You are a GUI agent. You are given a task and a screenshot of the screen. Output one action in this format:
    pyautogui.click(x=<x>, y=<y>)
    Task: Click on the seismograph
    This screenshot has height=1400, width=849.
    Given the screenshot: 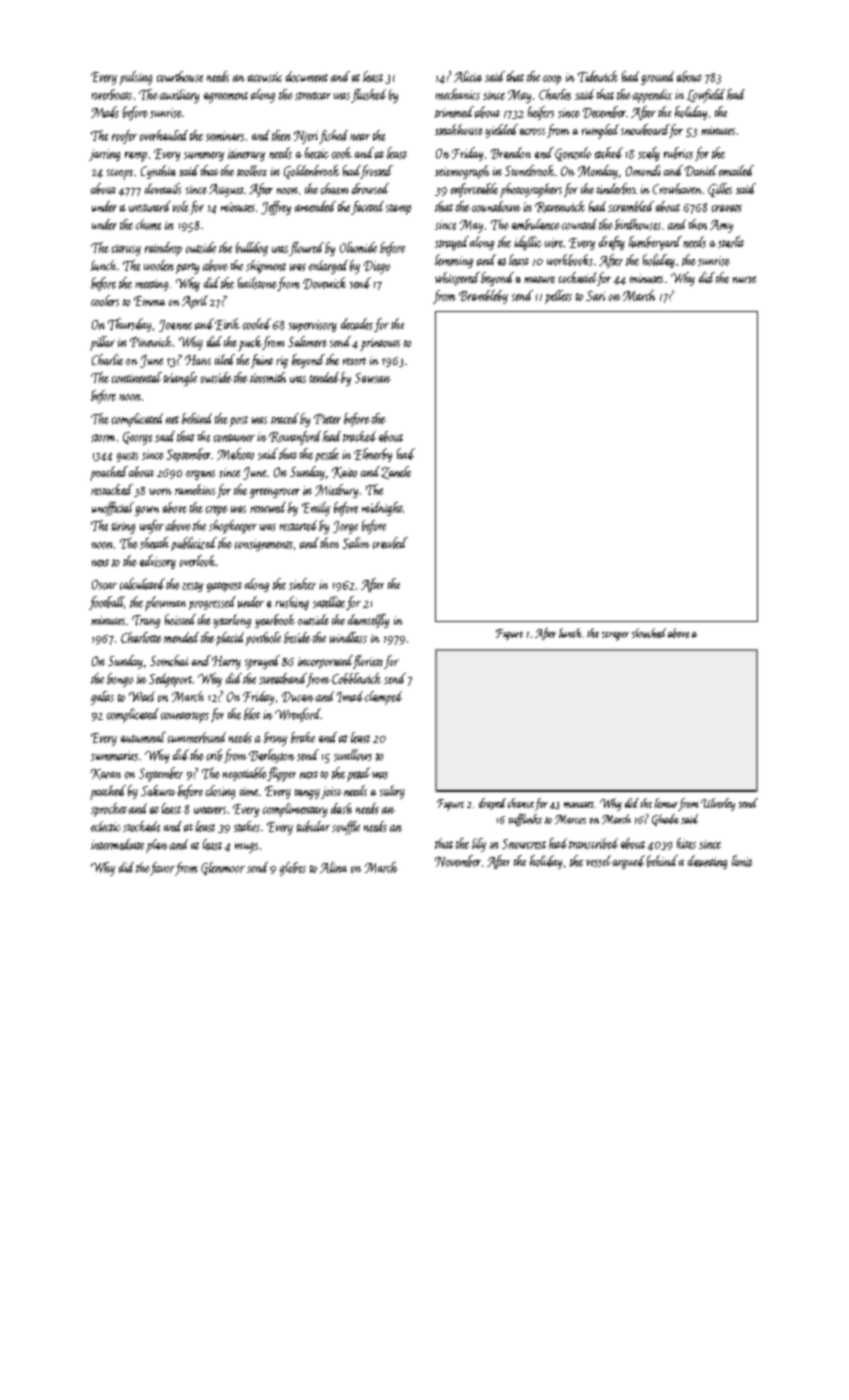 What is the action you would take?
    pyautogui.click(x=462, y=172)
